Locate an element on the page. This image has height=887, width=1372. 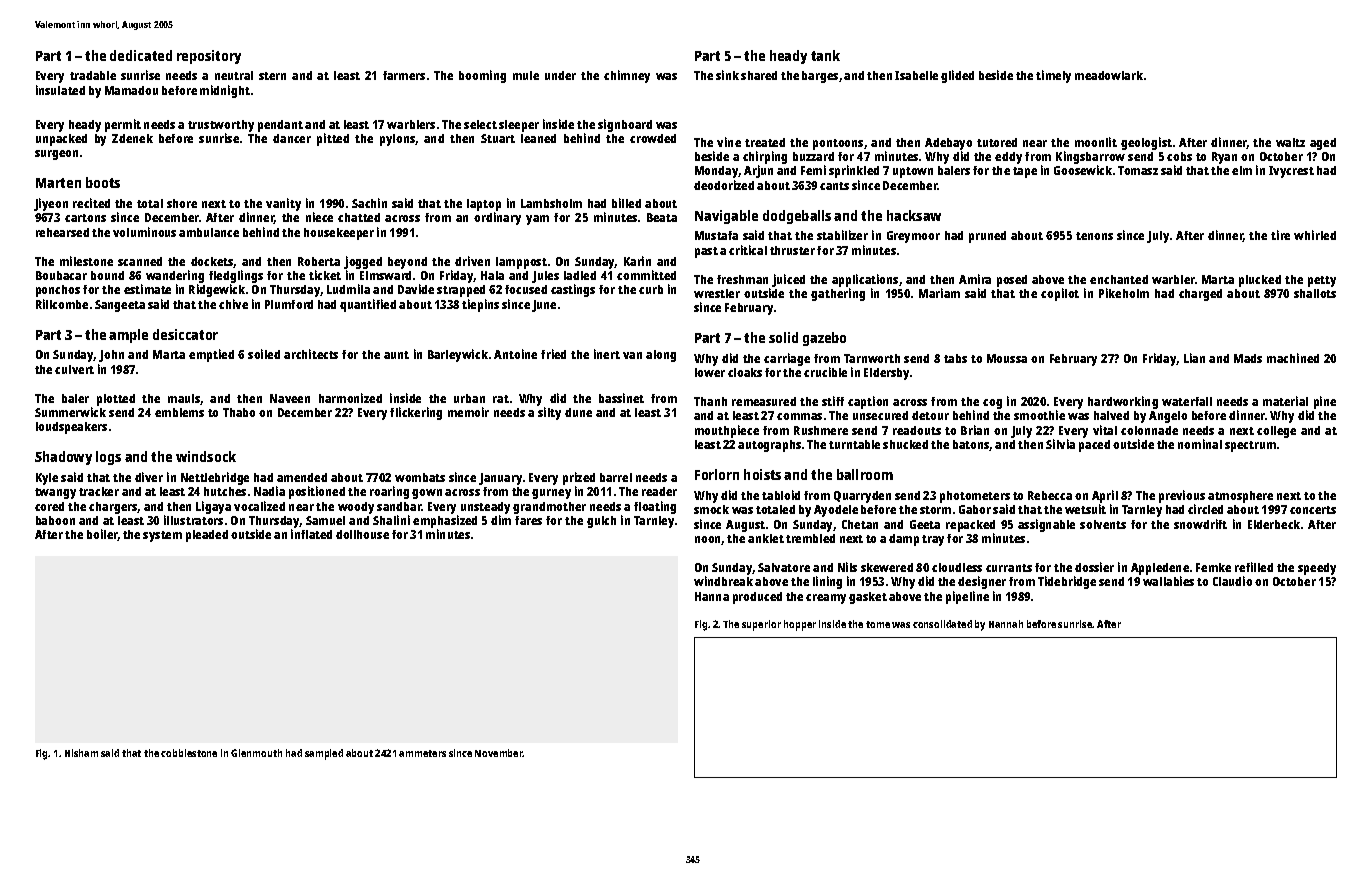
Salvatore is located at coordinates (784, 567).
